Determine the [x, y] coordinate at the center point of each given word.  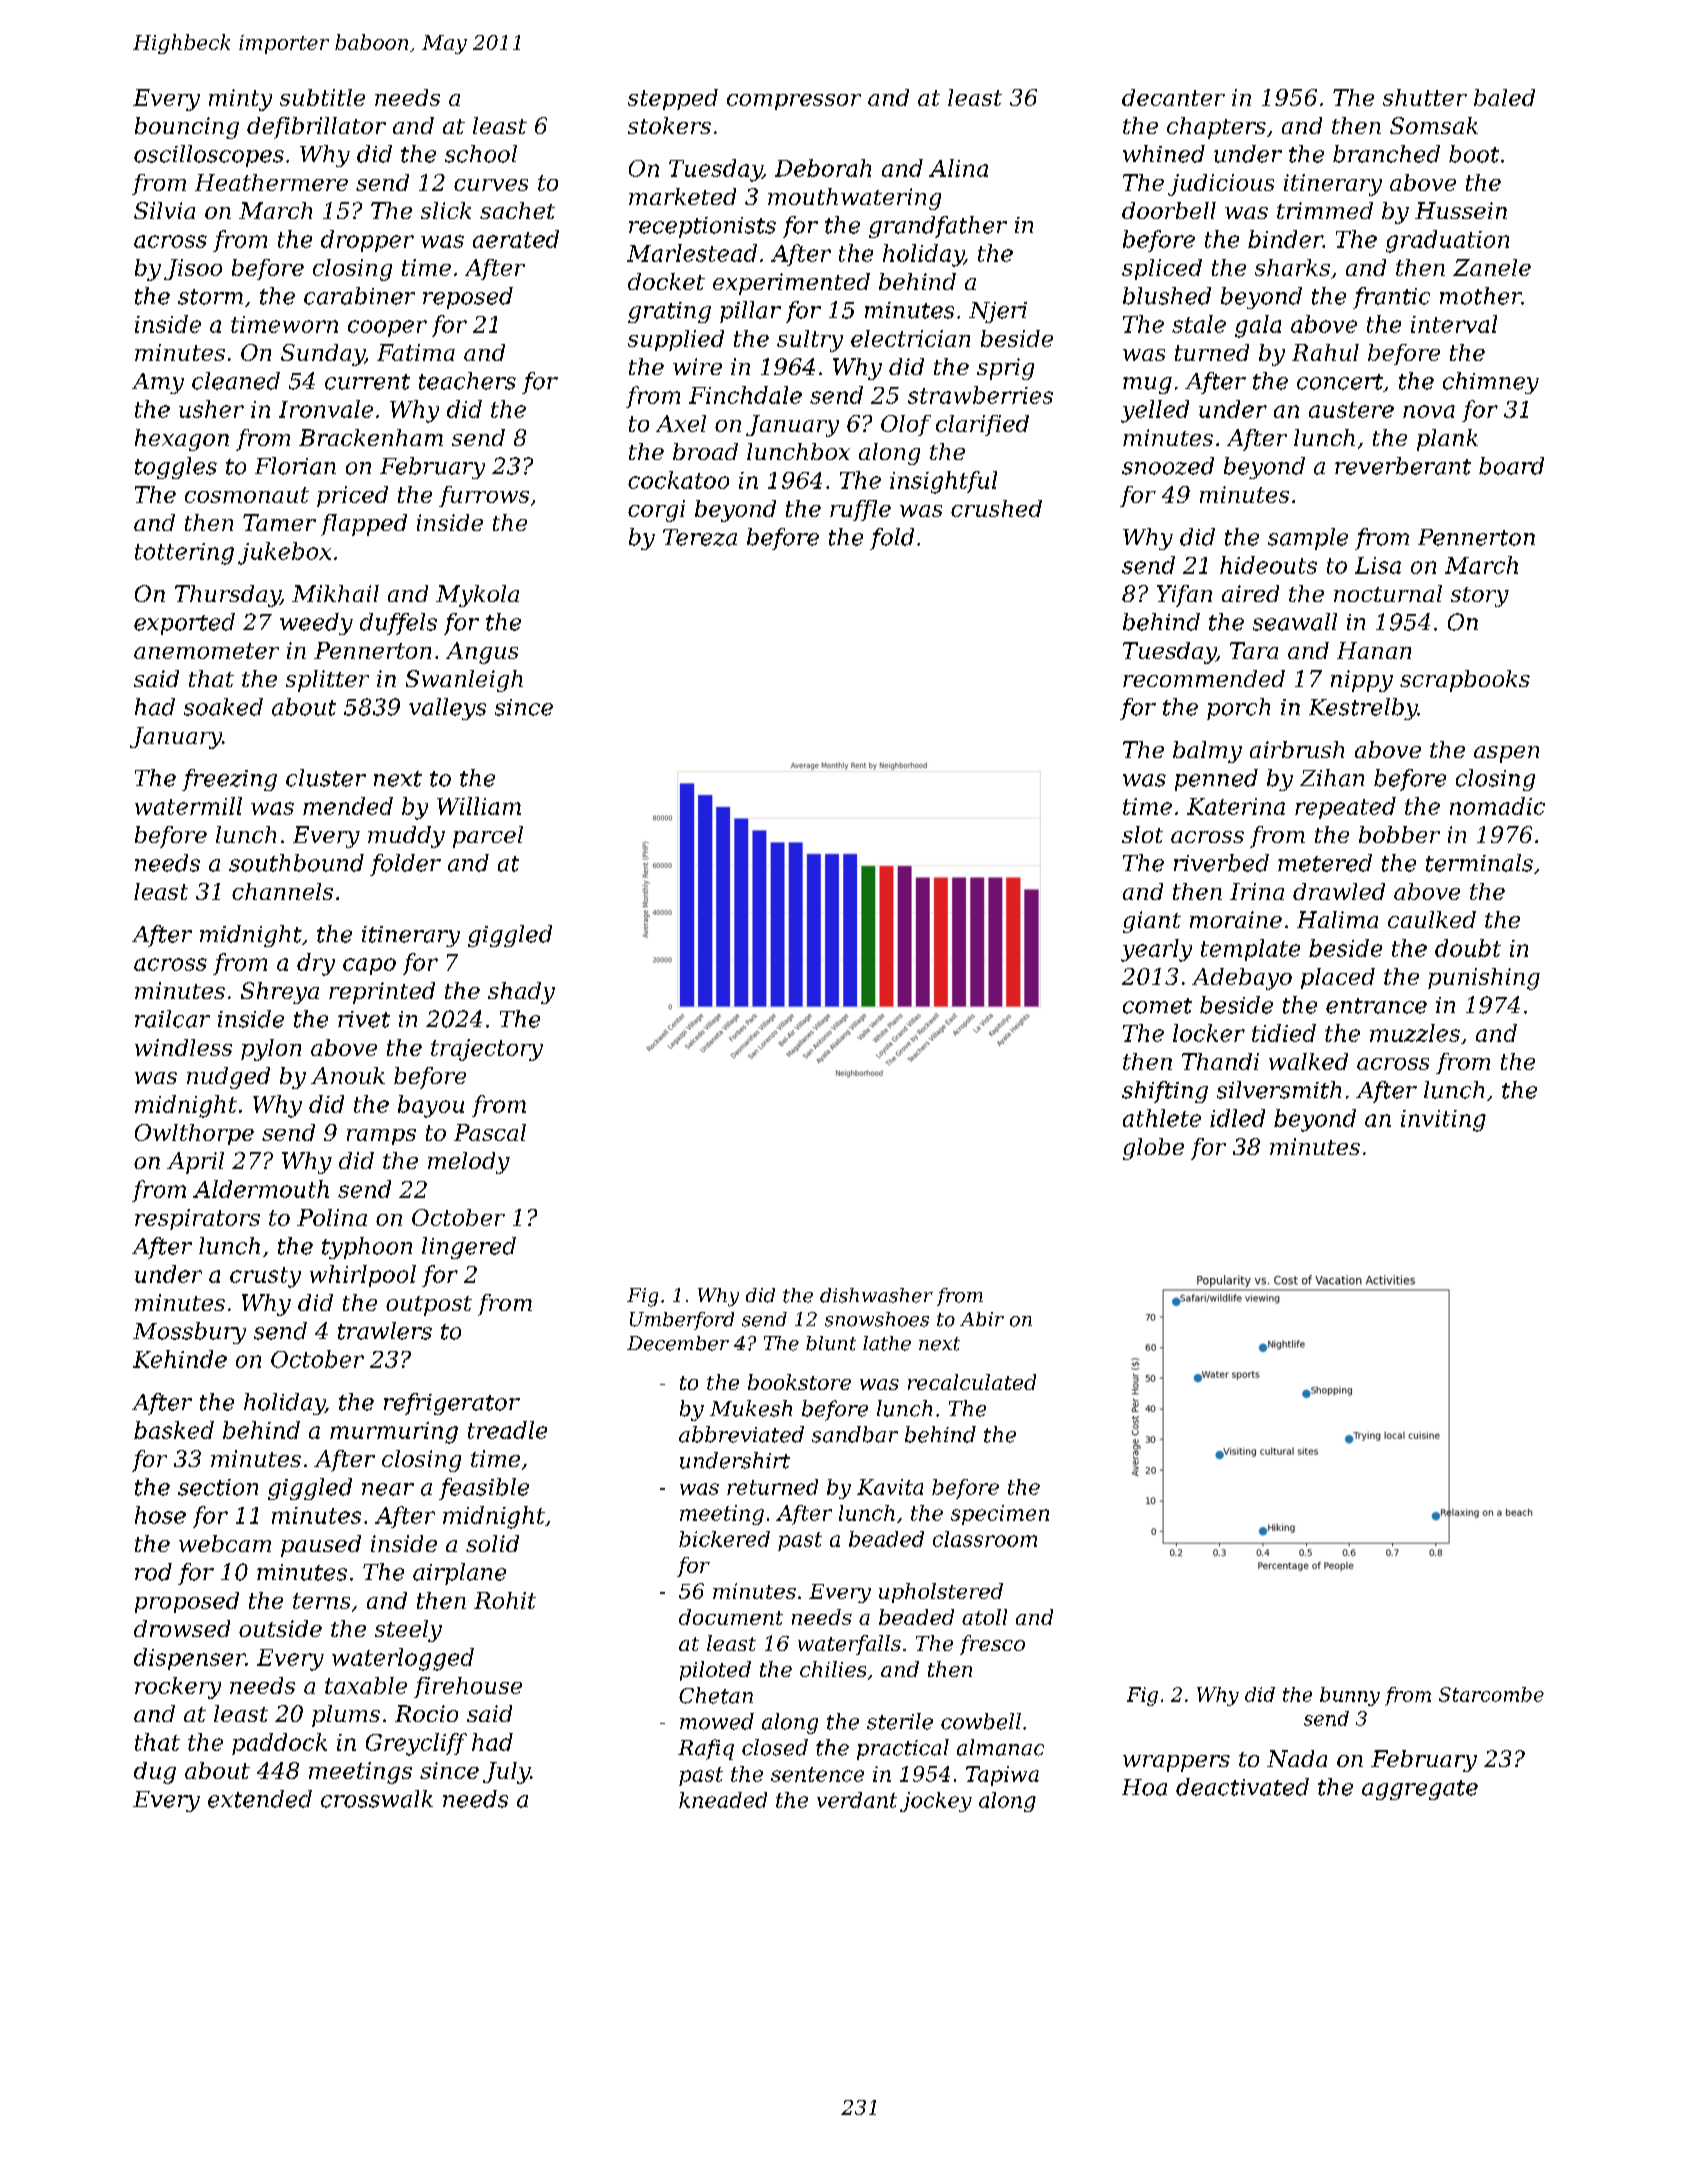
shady [521, 993]
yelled [1155, 411]
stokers [669, 125]
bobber [1399, 834]
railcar [172, 1019]
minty [240, 100]
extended [260, 1799]
